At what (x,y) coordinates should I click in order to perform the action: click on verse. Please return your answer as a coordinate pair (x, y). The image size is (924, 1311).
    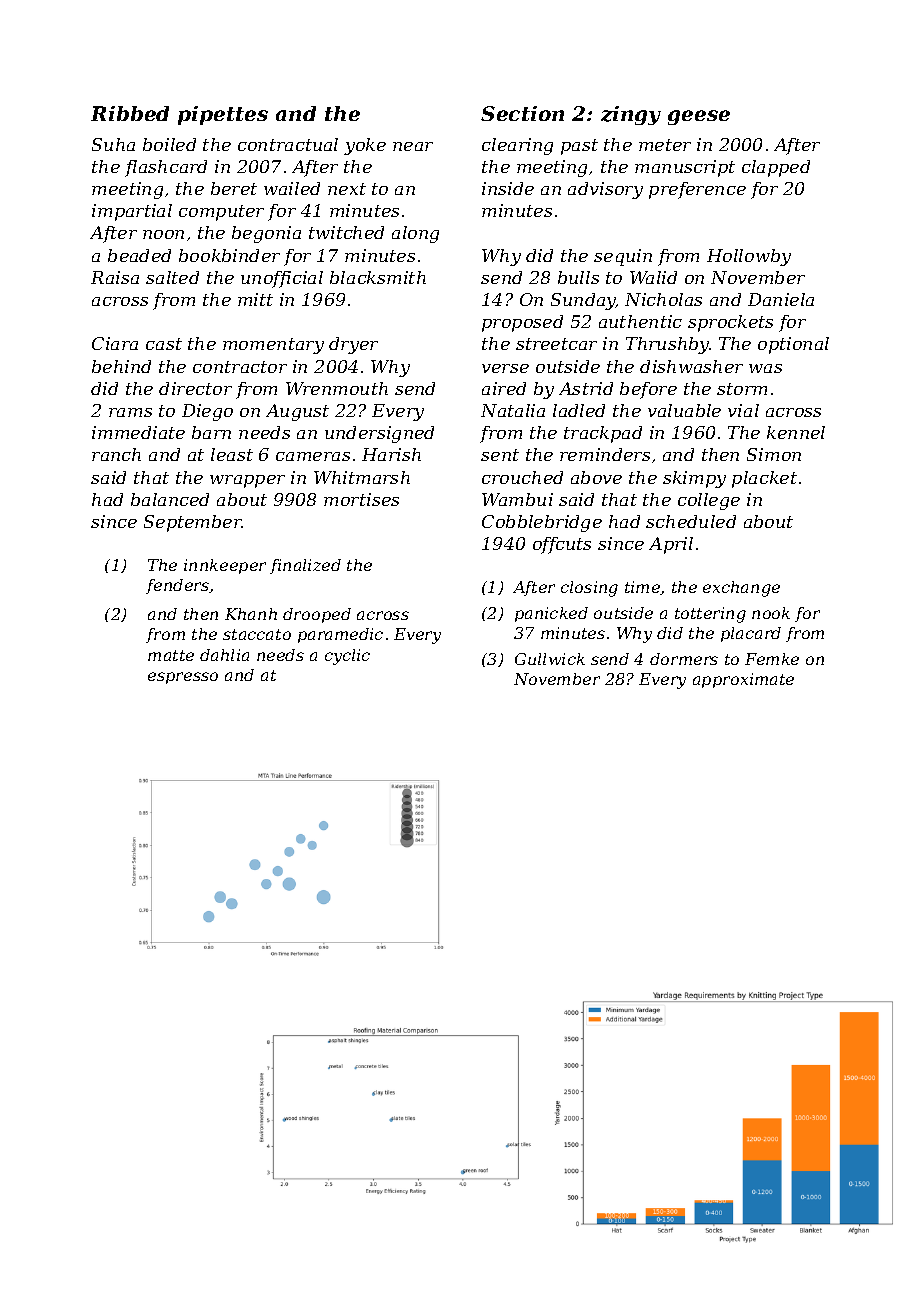
    Looking at the image, I should click on (505, 368).
